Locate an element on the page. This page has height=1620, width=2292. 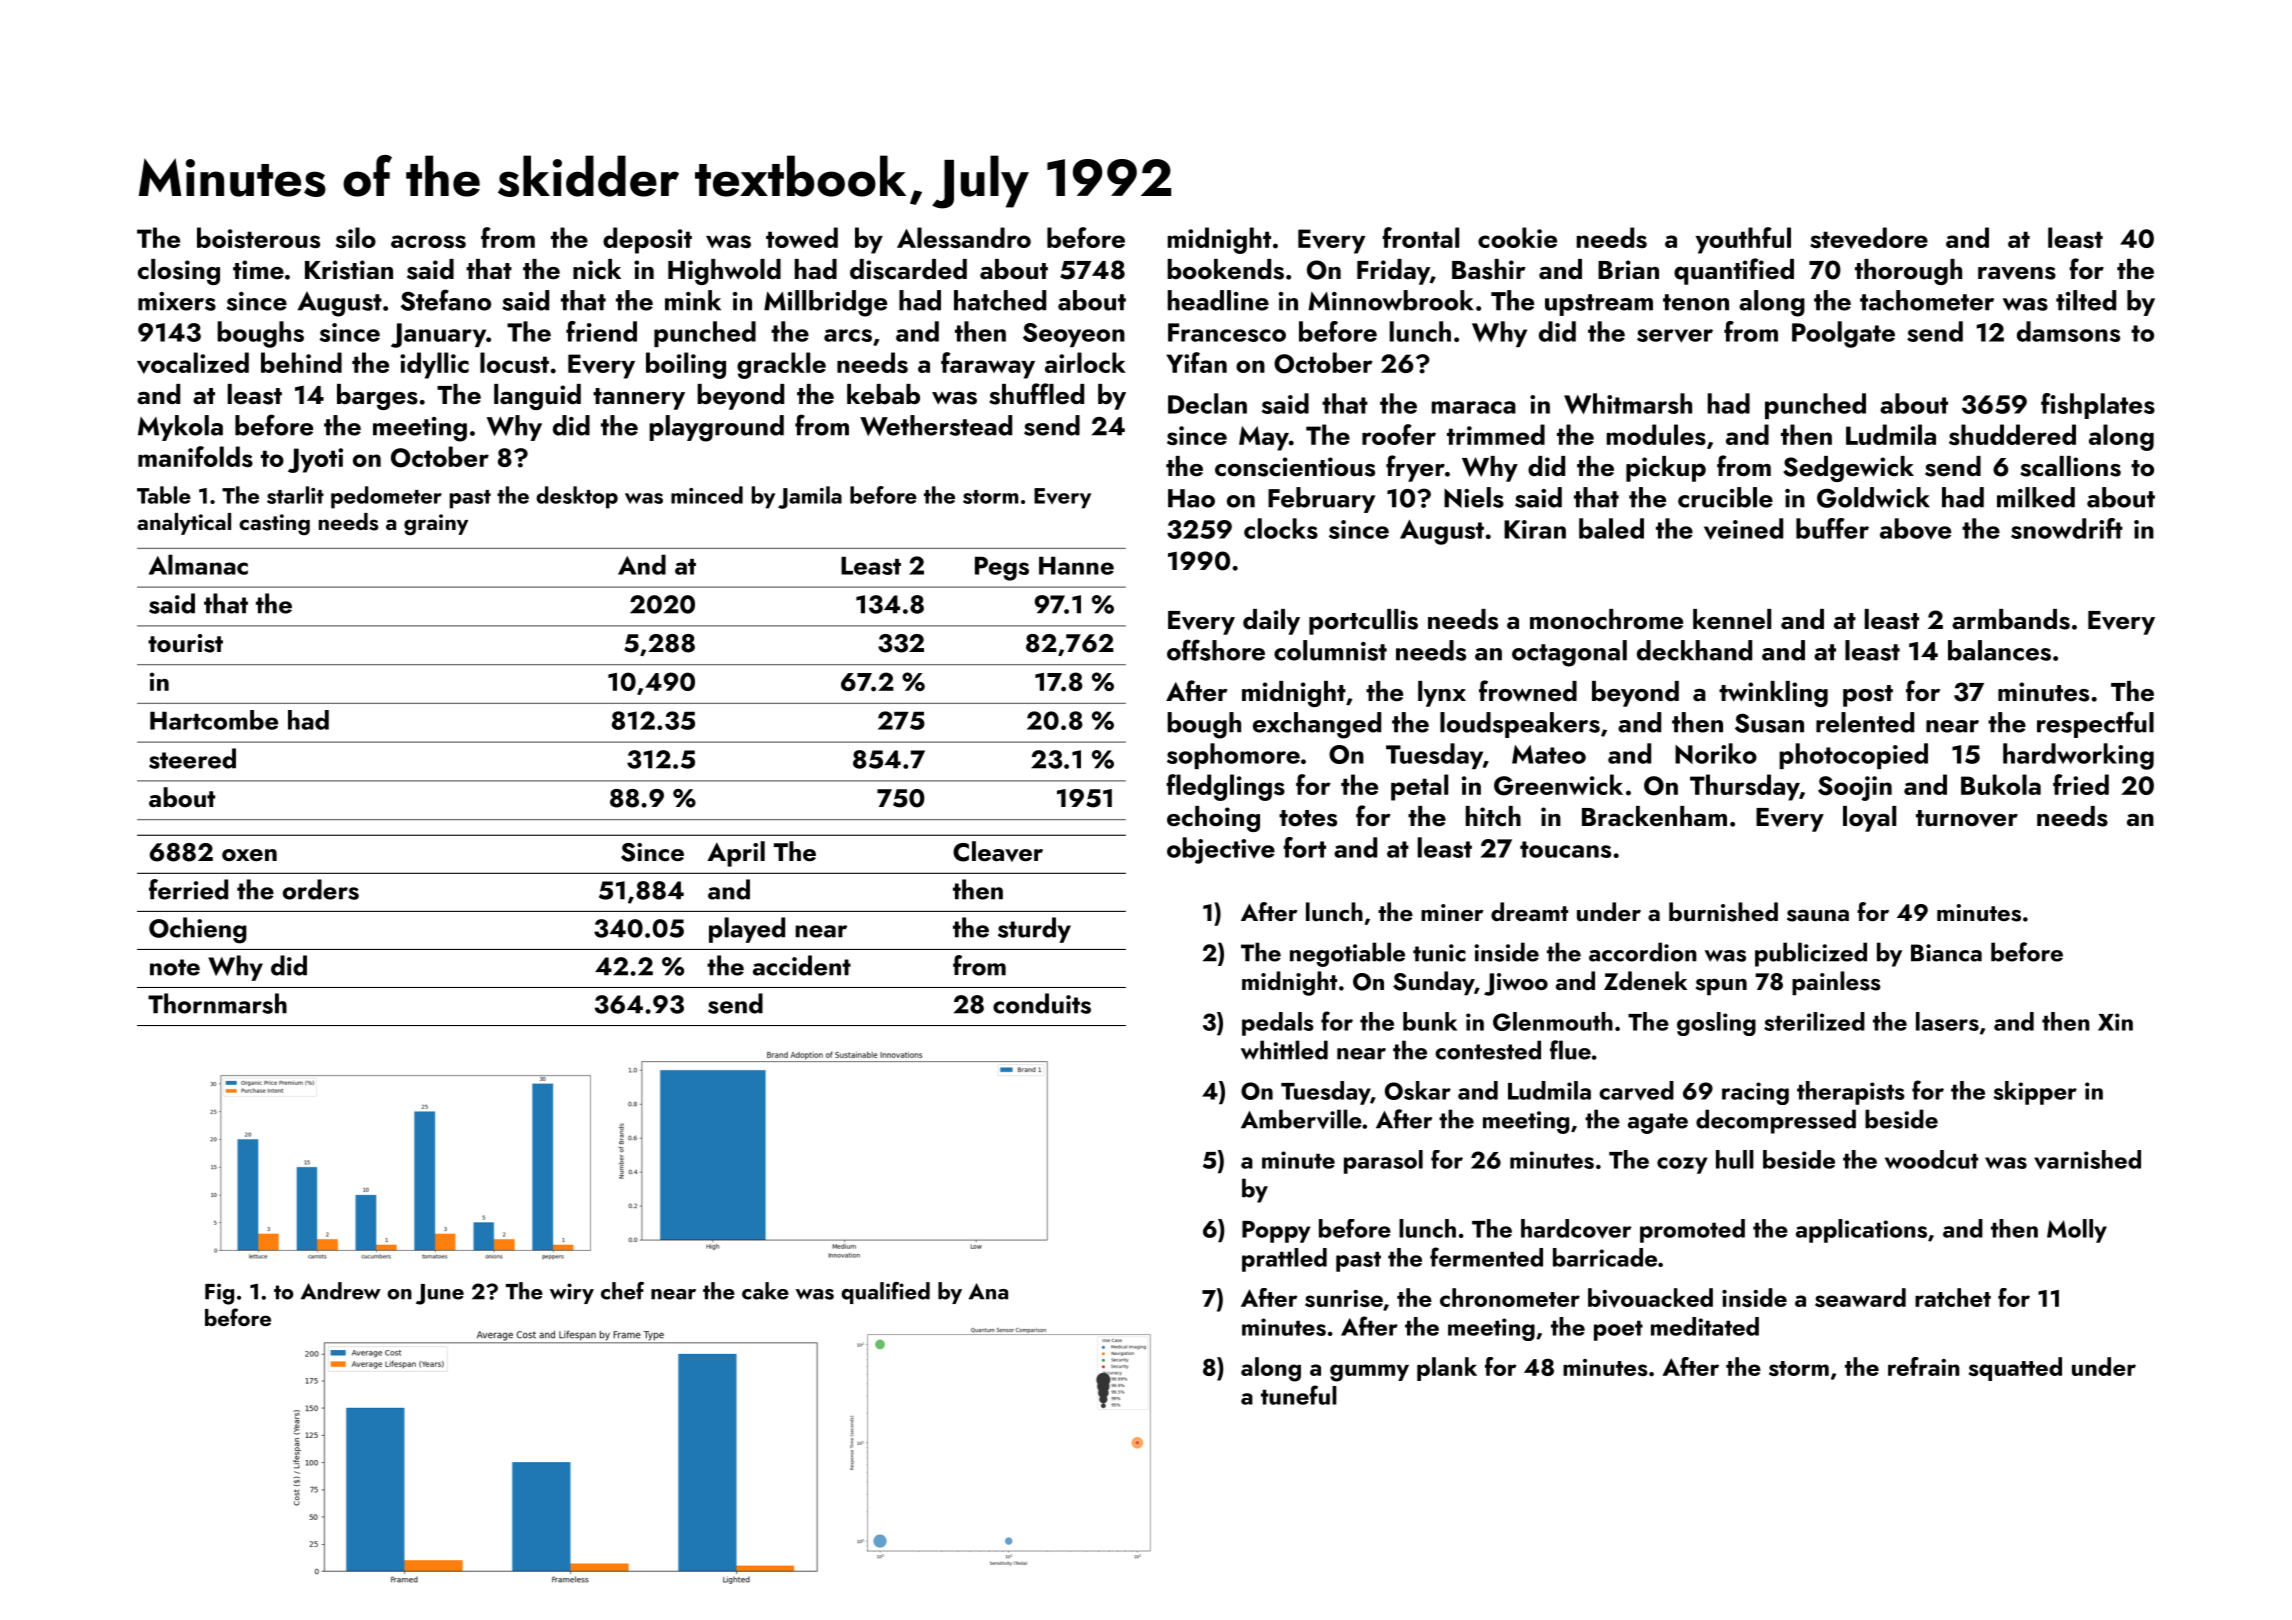
spun is located at coordinates (1721, 986).
